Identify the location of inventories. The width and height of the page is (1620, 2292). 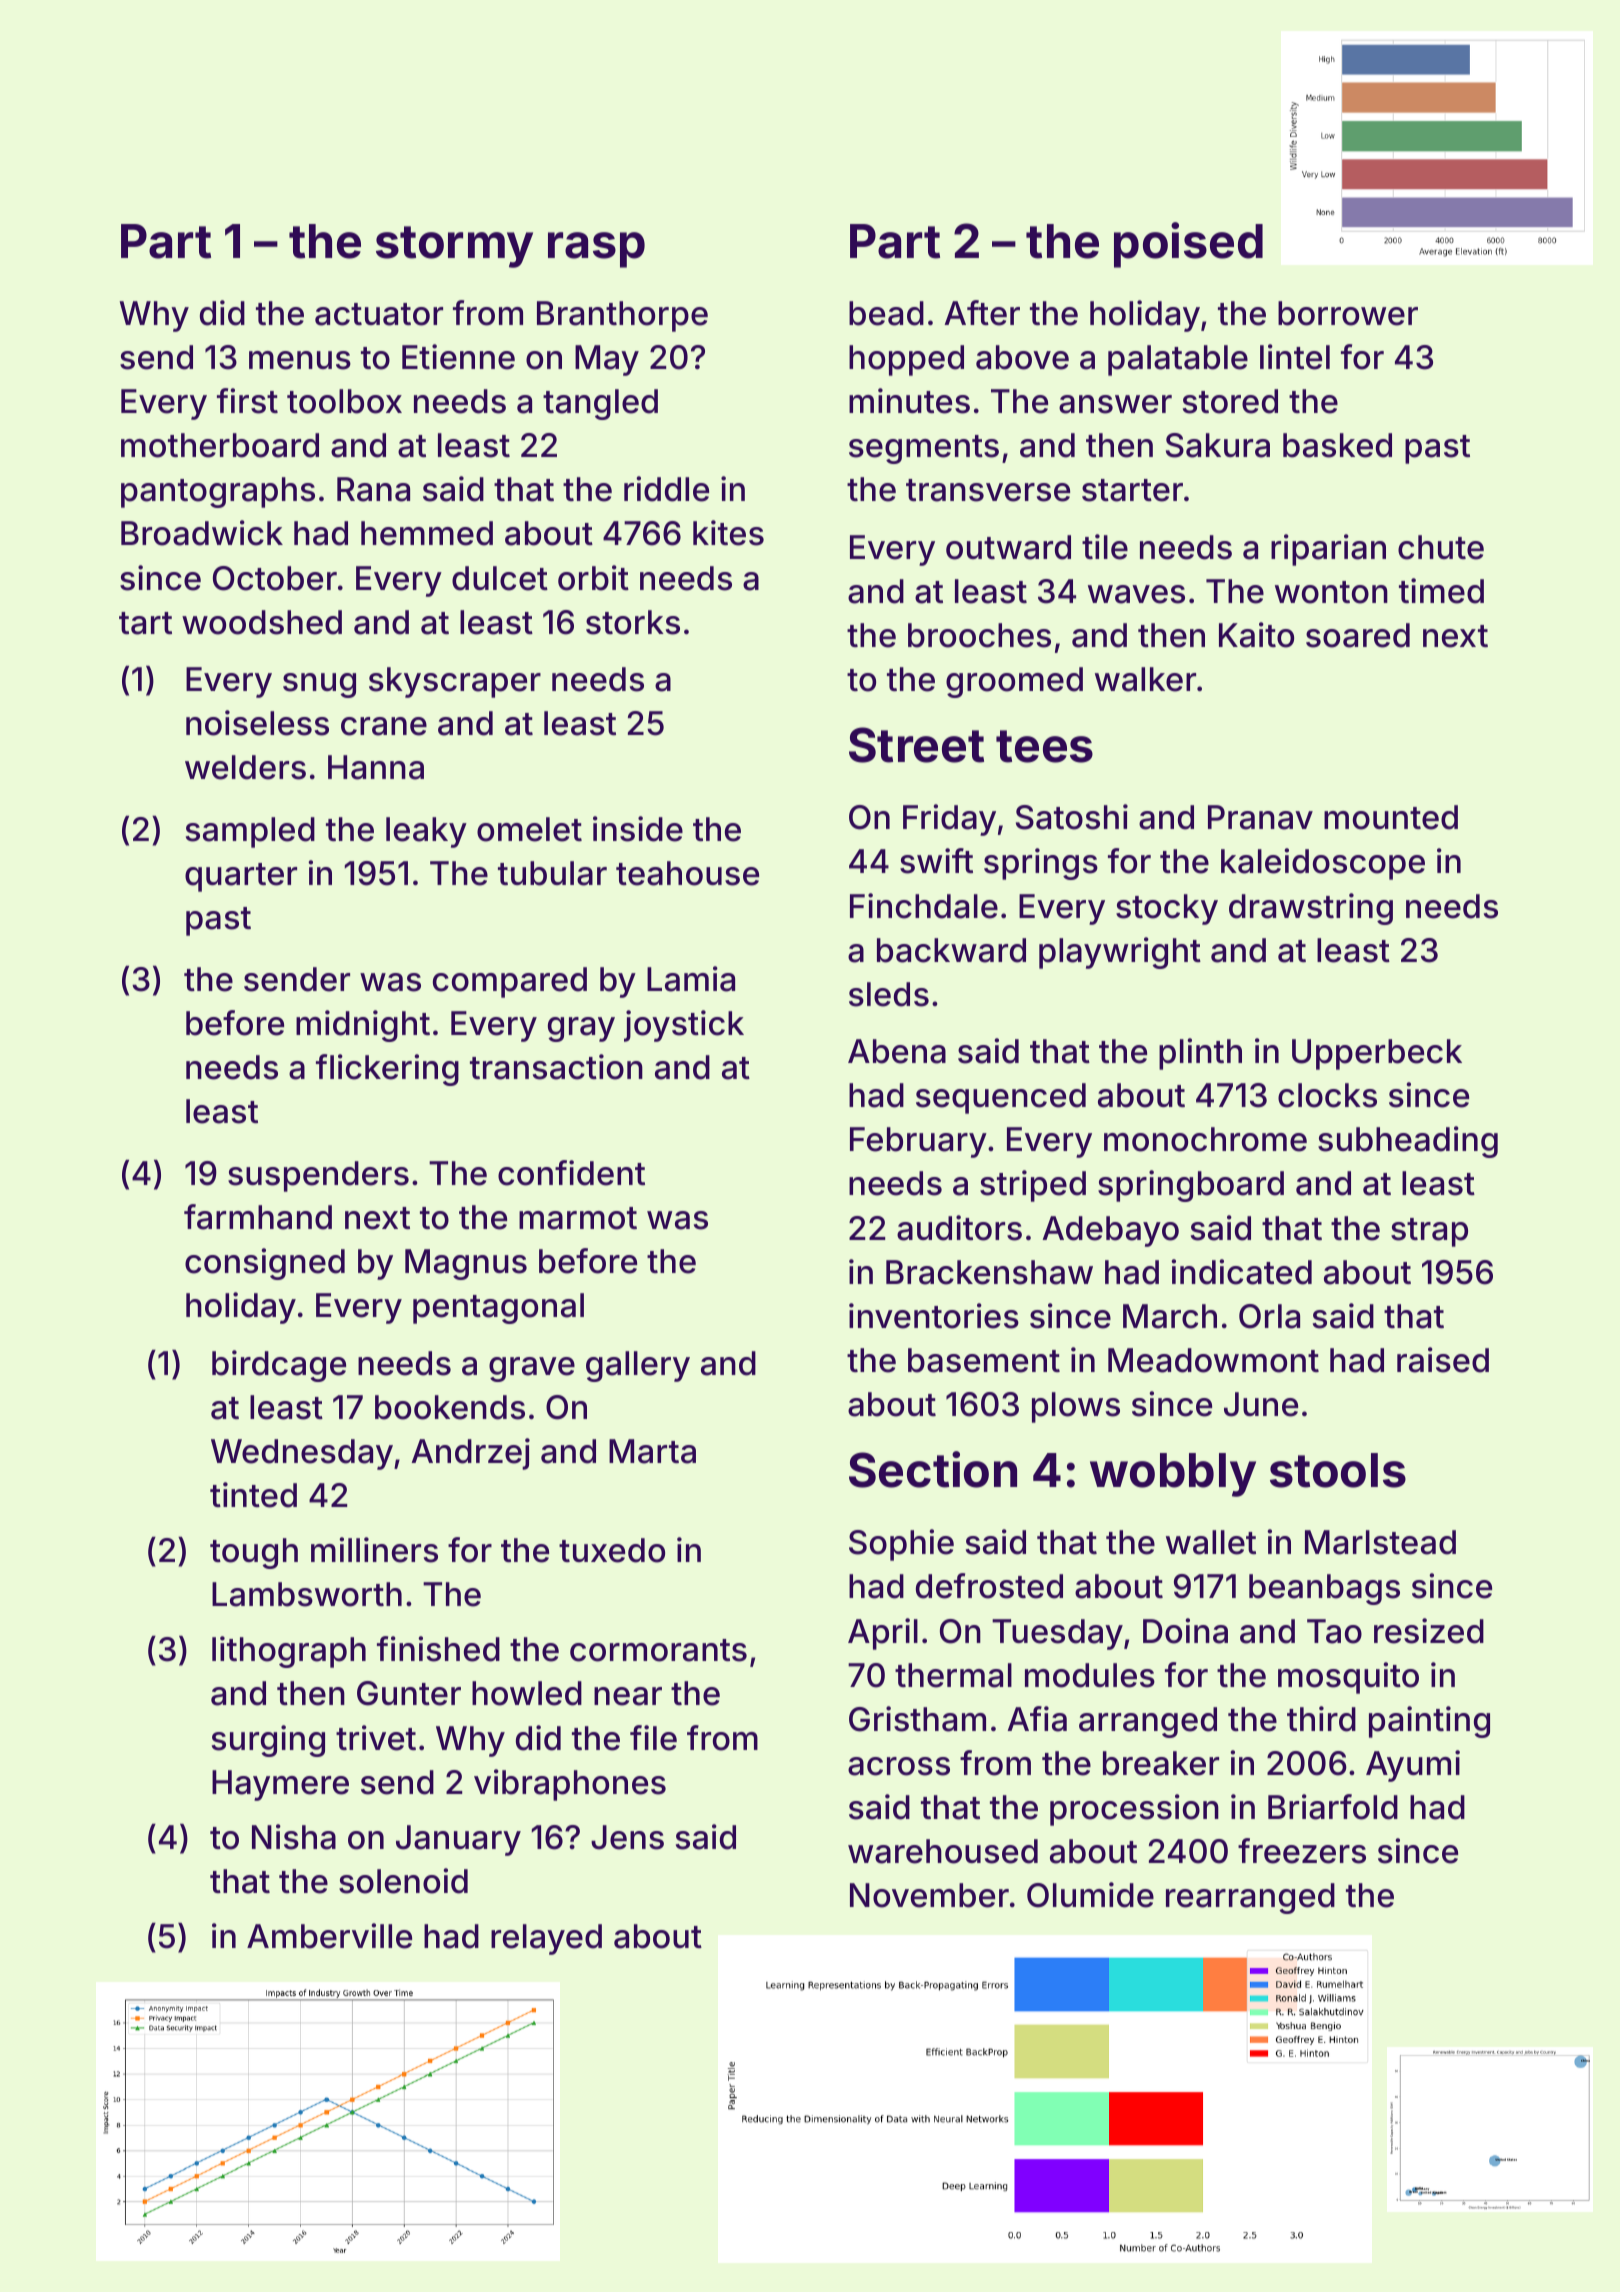
(934, 1316).
